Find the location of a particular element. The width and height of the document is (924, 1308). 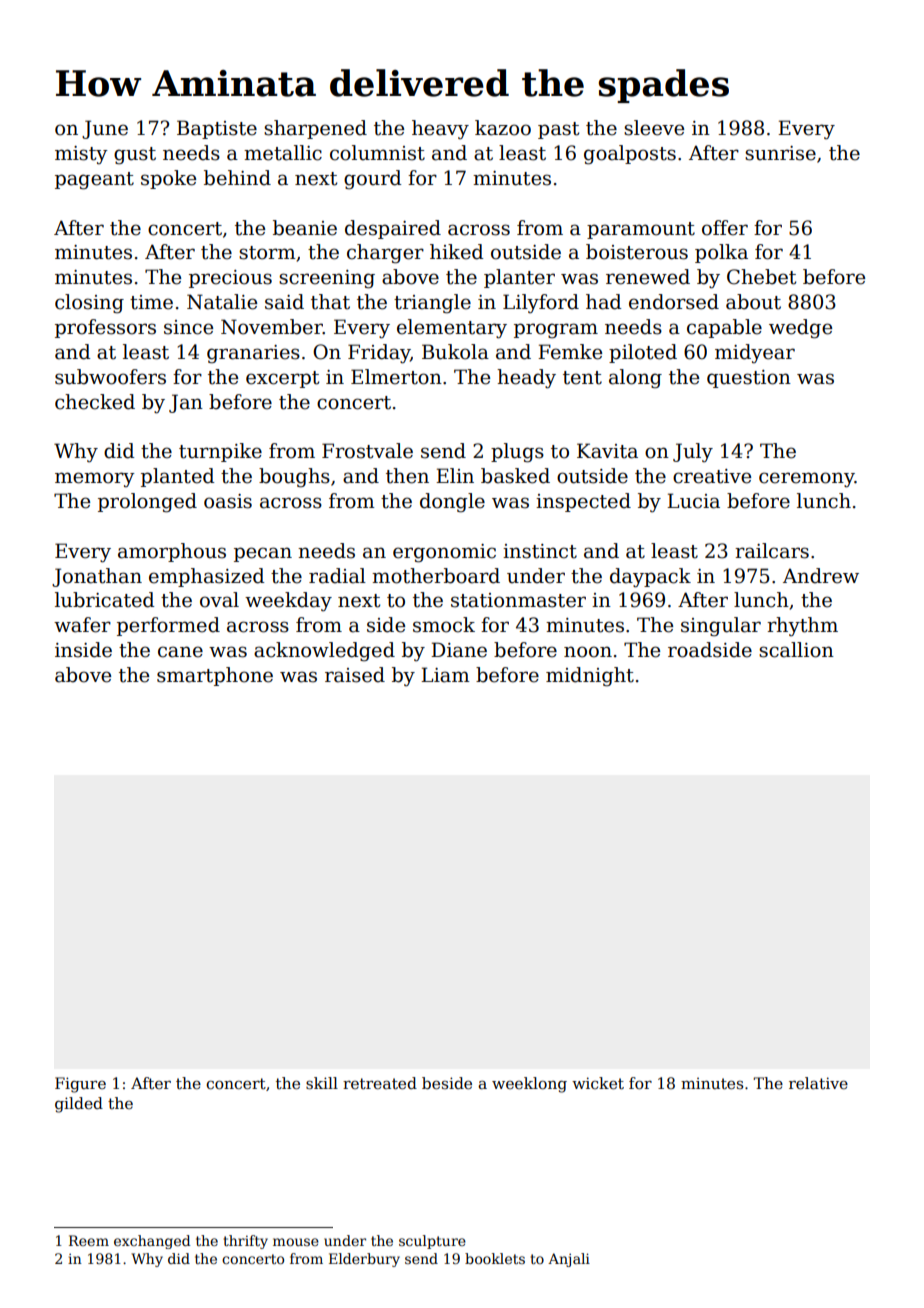

offer is located at coordinates (725, 228).
